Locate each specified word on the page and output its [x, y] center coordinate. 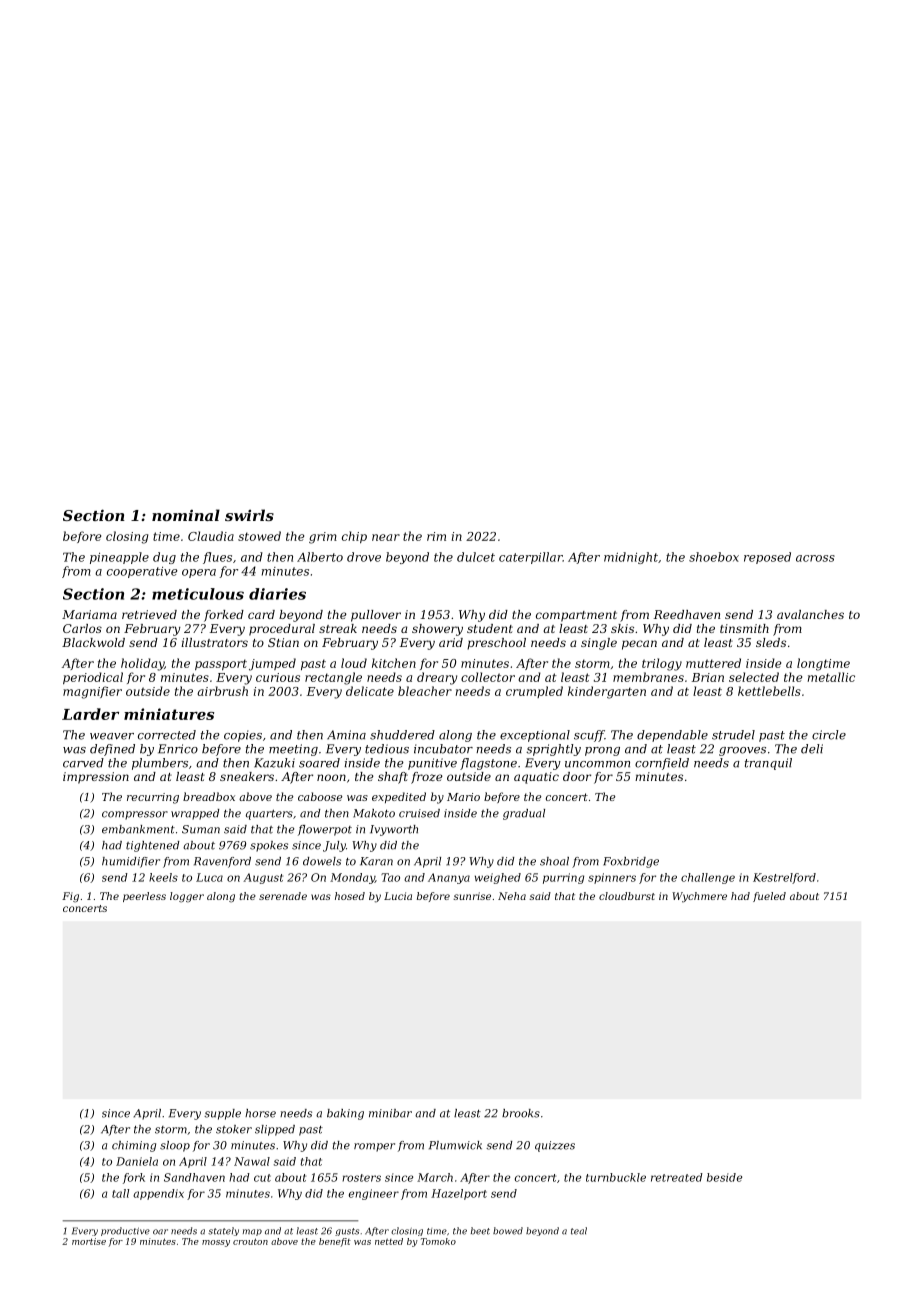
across [815, 558]
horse [260, 1113]
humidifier [131, 862]
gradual [524, 814]
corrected [167, 735]
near [386, 537]
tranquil [768, 764]
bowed [508, 1231]
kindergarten [607, 692]
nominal [186, 515]
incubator [443, 749]
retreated [677, 1177]
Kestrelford [784, 878]
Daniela [137, 1161]
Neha [512, 896]
